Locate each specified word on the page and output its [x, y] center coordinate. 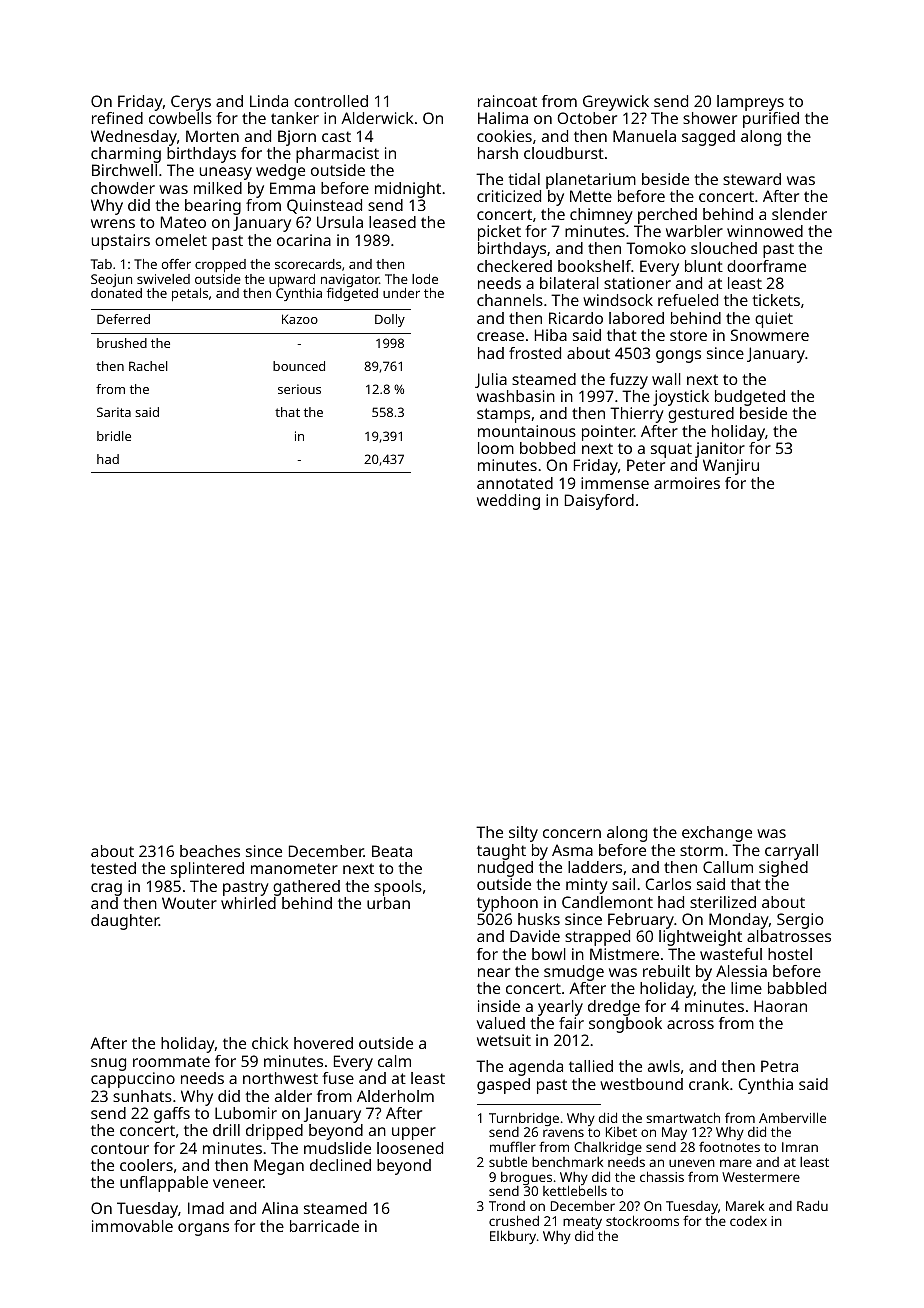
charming [126, 155]
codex [748, 1221]
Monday [739, 921]
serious [299, 389]
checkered [514, 266]
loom [496, 448]
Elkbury [513, 1237]
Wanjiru [731, 467]
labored [636, 318]
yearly [560, 1008]
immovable [132, 1226]
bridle [114, 436]
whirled [248, 903]
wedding [508, 502]
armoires [687, 483]
